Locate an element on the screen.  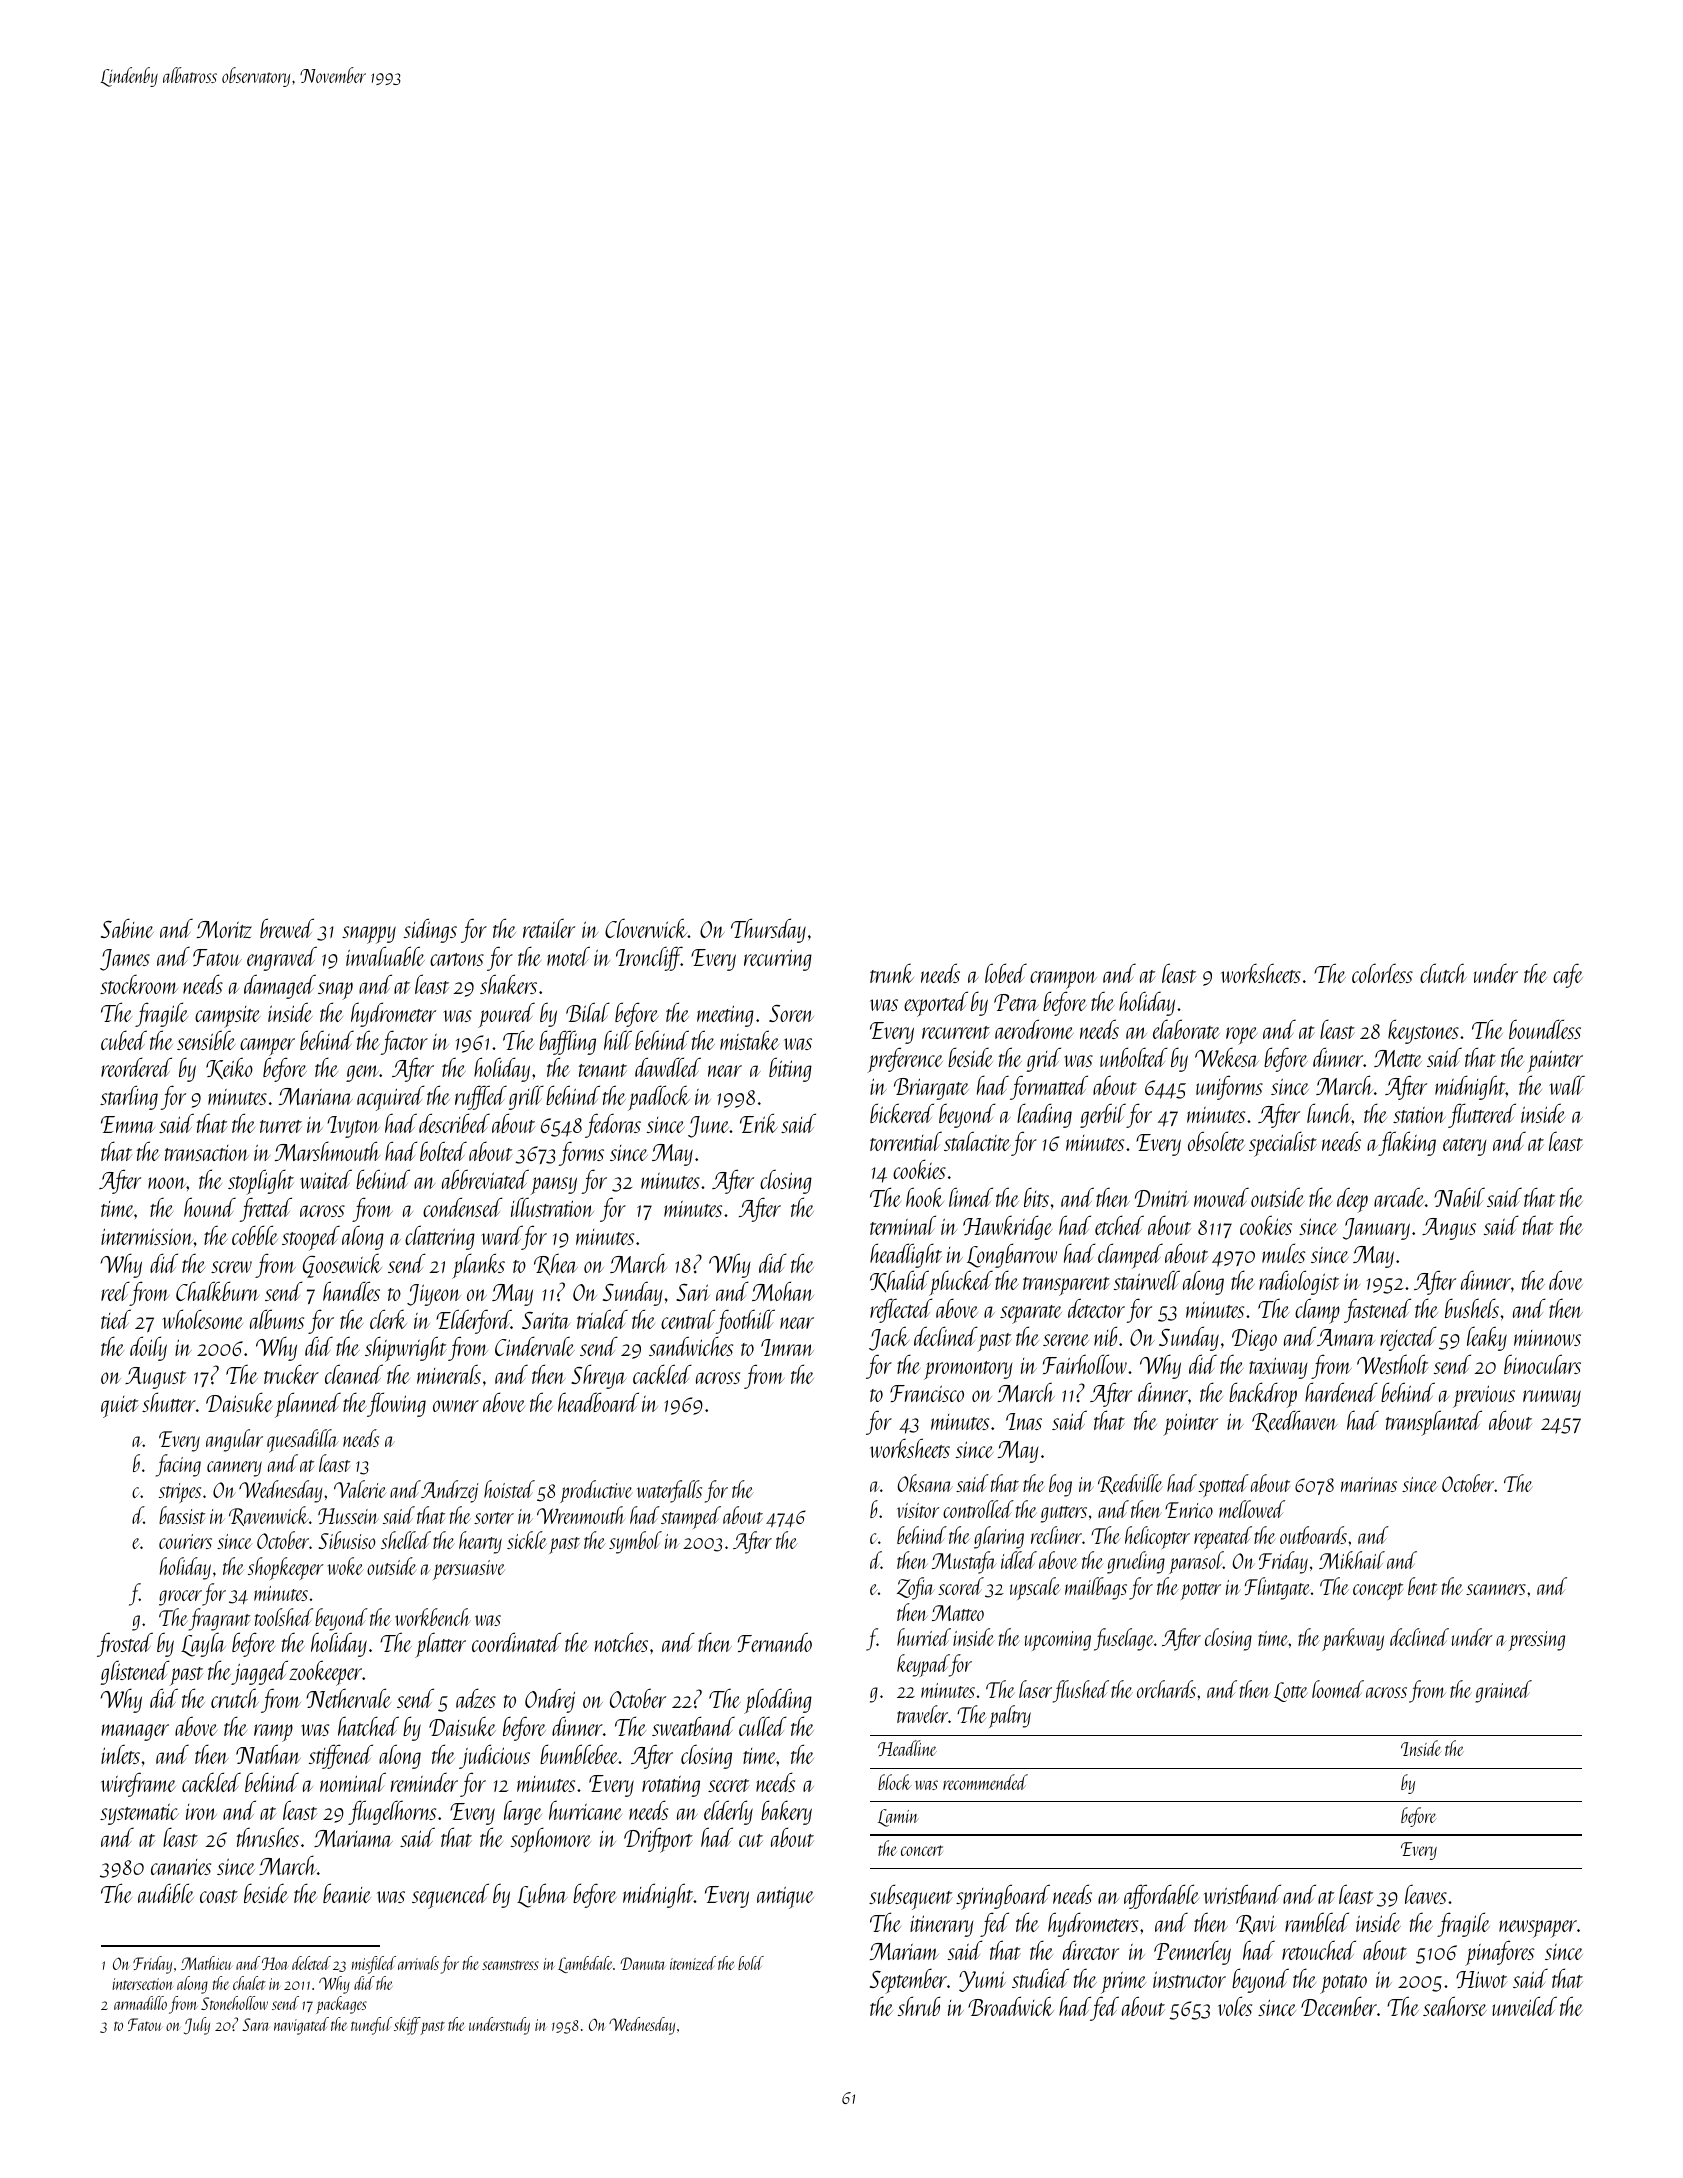
Thursday is located at coordinates (768, 930).
